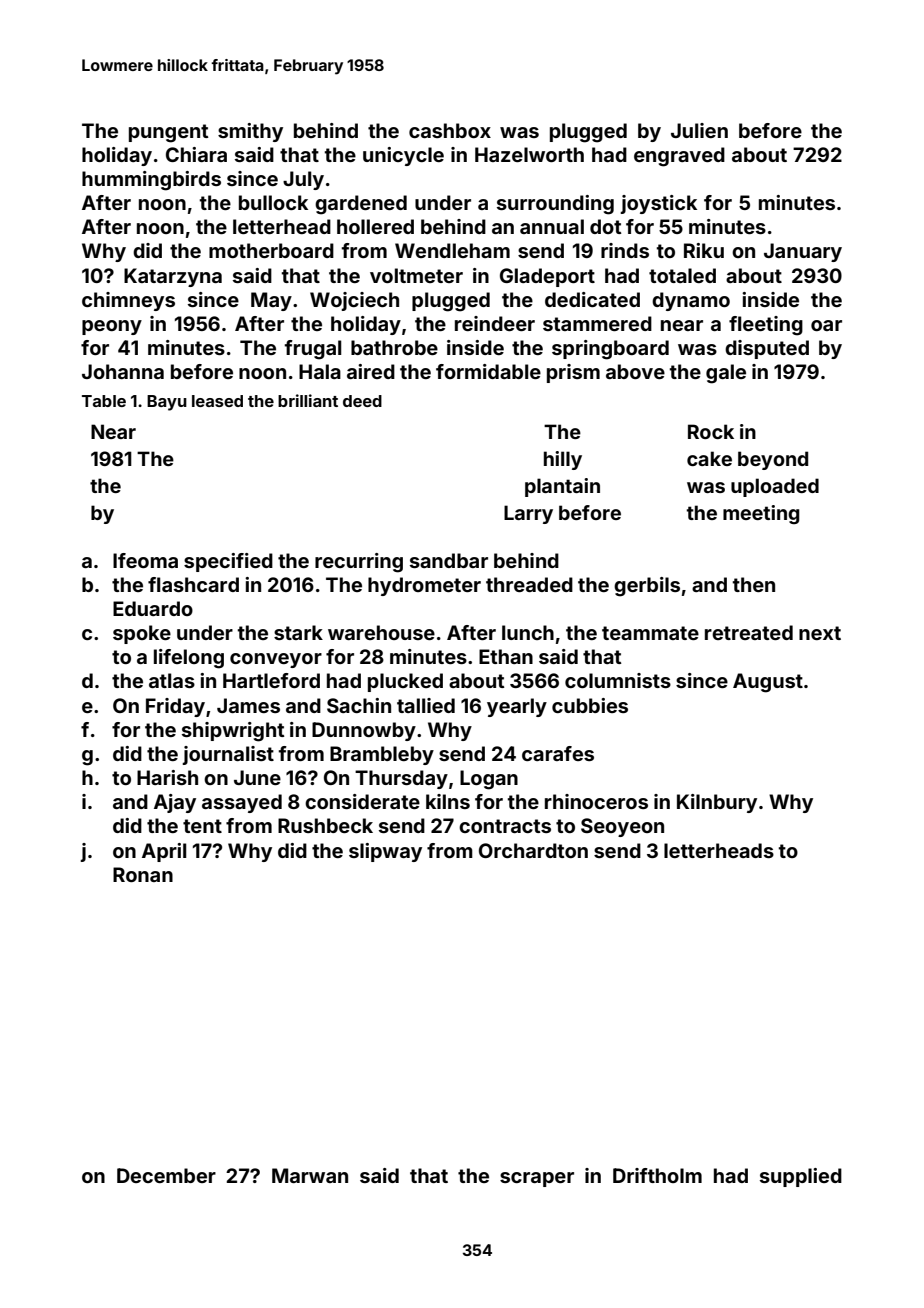 Image resolution: width=924 pixels, height=1308 pixels. I want to click on July, so click(303, 180).
